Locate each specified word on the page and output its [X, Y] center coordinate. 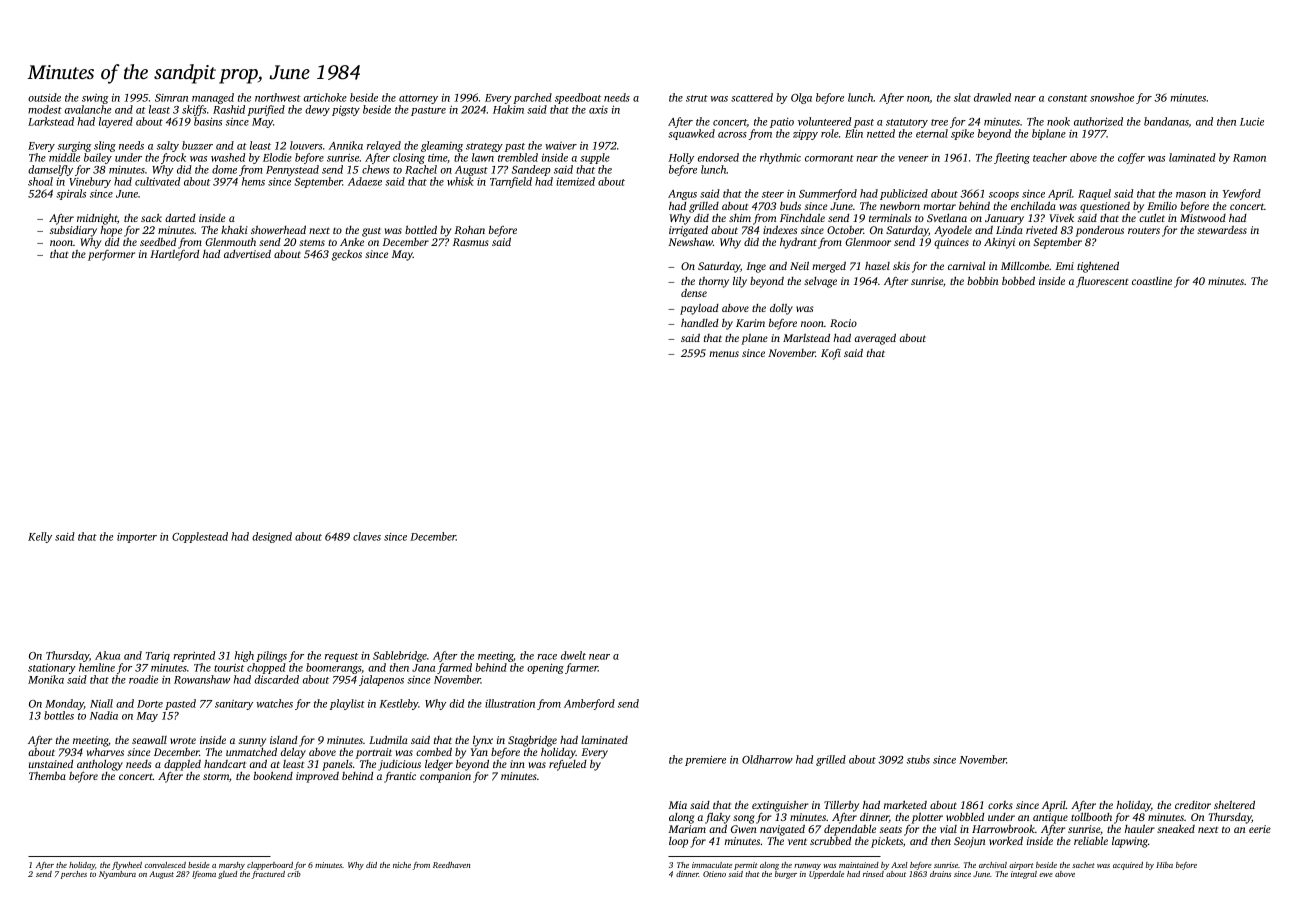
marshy [232, 866]
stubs [918, 759]
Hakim [508, 109]
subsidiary [73, 231]
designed [272, 537]
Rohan [469, 230]
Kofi [831, 354]
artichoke [325, 97]
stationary [52, 669]
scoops [1004, 196]
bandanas [1166, 121]
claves [367, 536]
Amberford [589, 704]
